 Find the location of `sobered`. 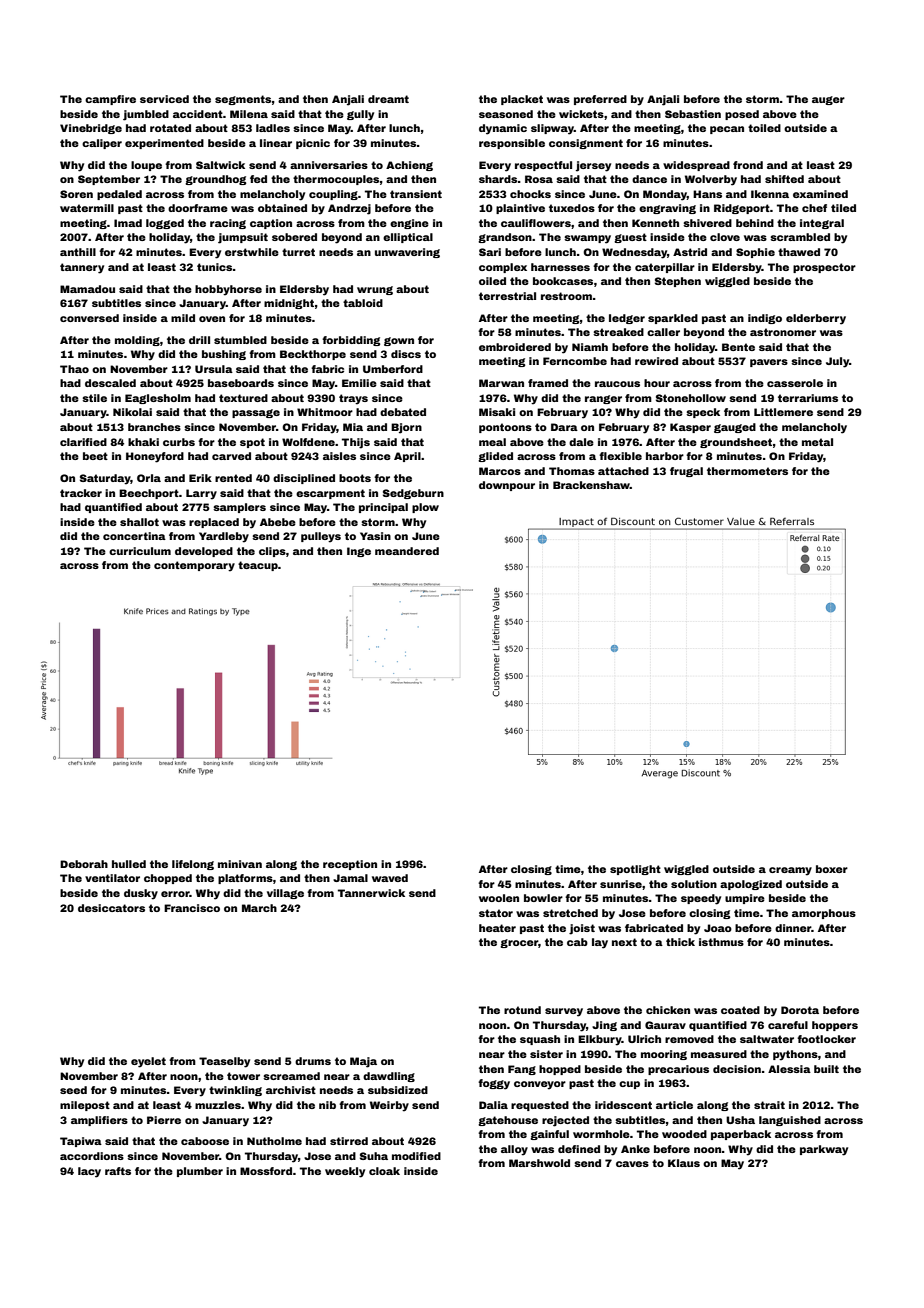

sobered is located at coordinates (294, 237).
